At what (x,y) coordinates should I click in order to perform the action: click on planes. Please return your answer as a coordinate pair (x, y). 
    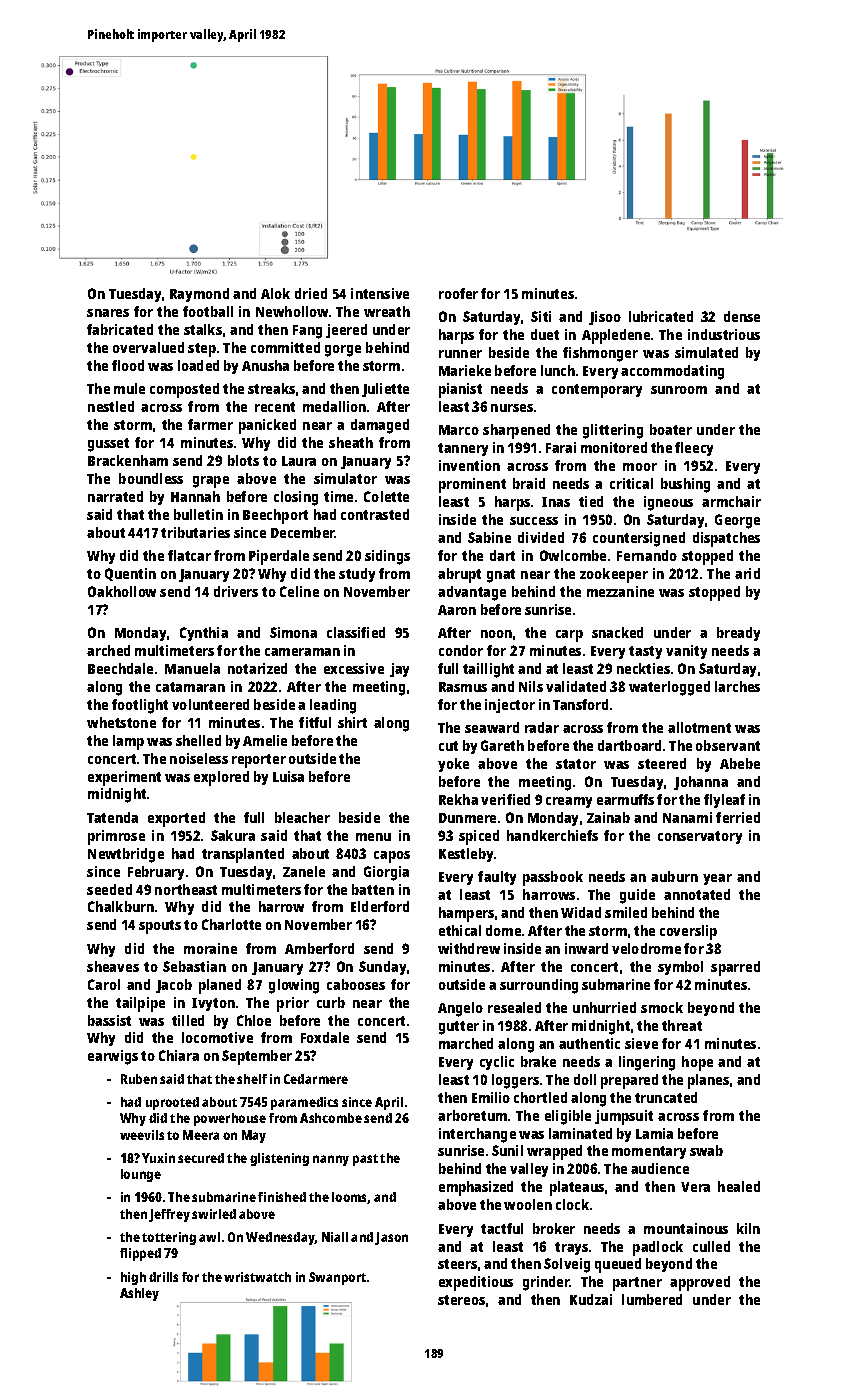
    Looking at the image, I should click on (708, 1081).
